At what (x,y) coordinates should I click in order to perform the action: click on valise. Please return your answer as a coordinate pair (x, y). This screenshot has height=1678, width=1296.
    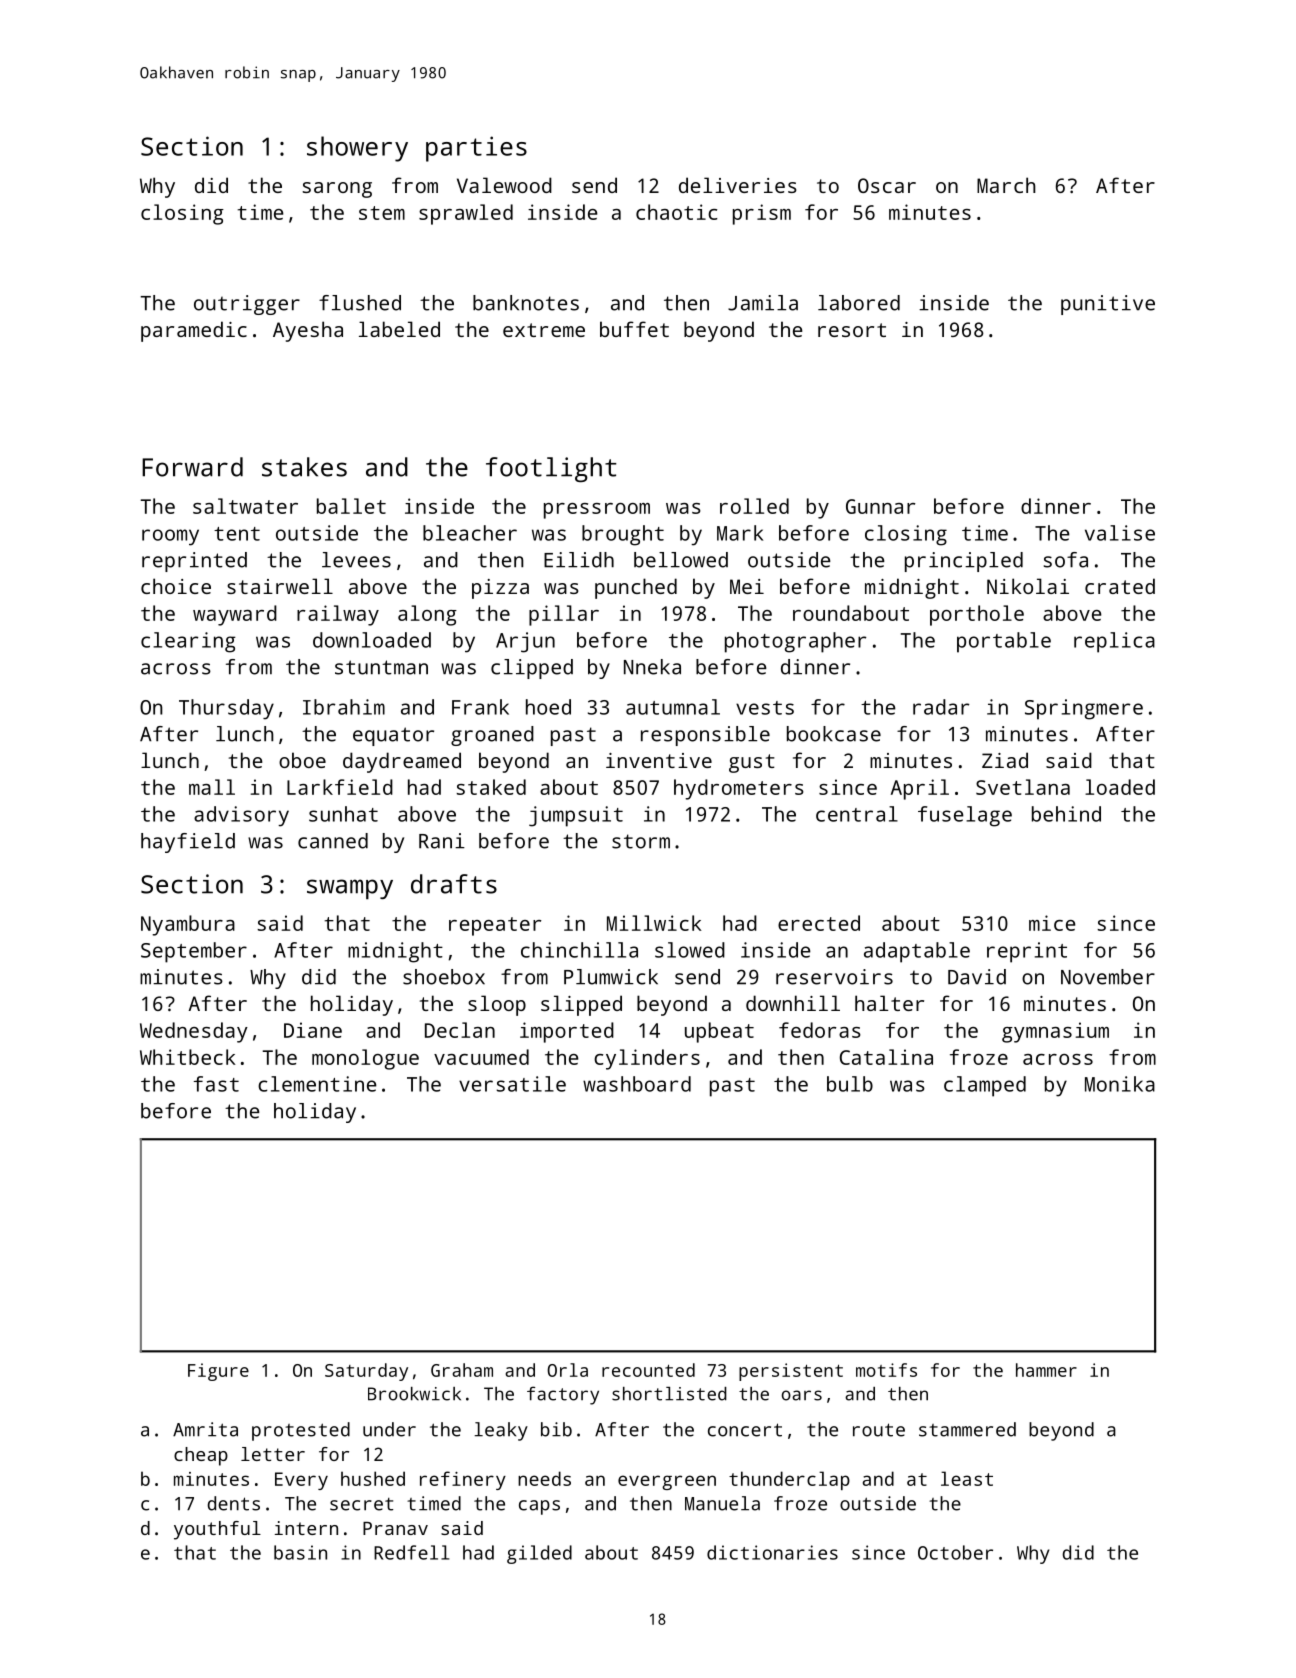
    Looking at the image, I should click on (1120, 533).
